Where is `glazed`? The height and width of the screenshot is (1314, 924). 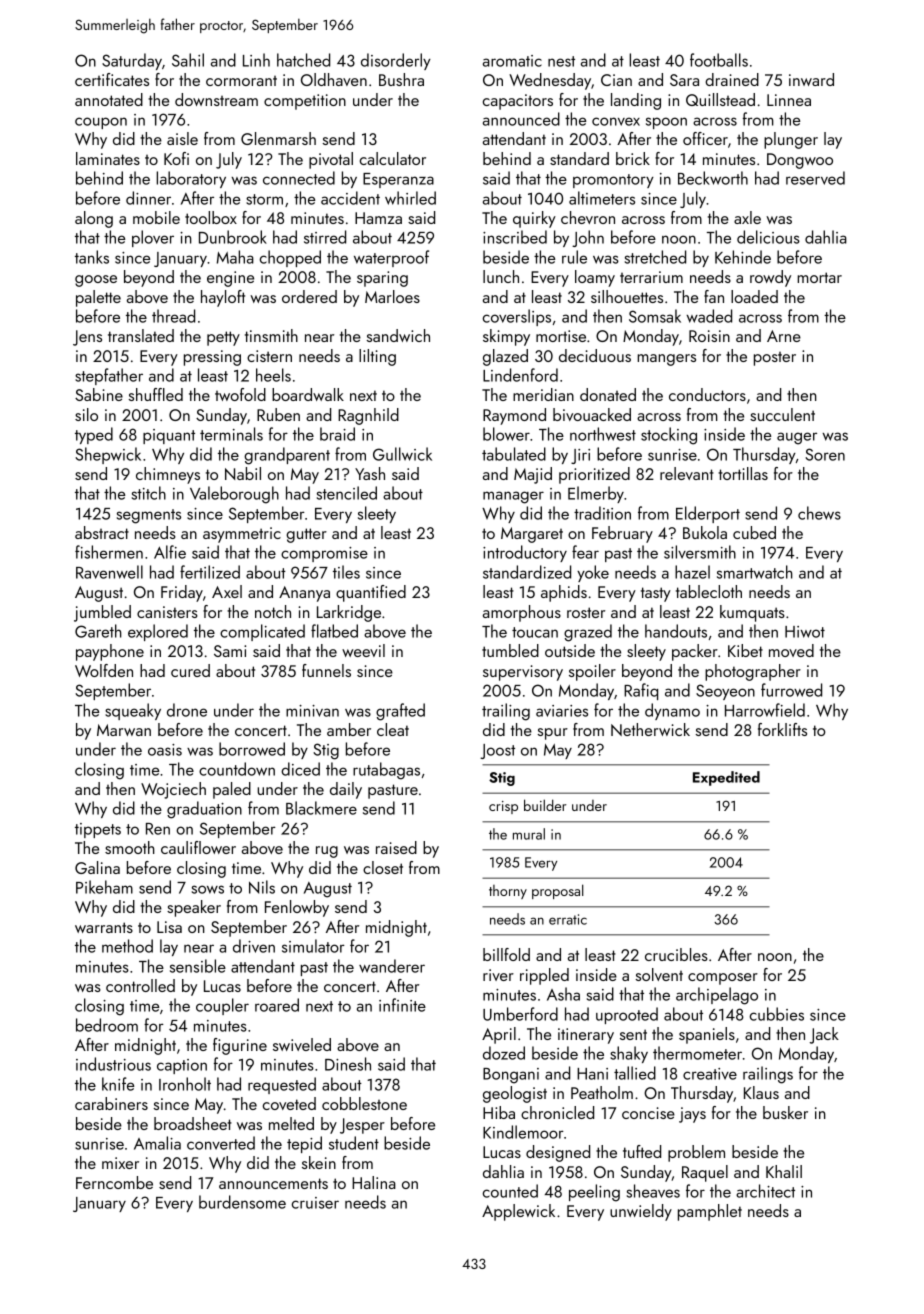 glazed is located at coordinates (505, 357).
